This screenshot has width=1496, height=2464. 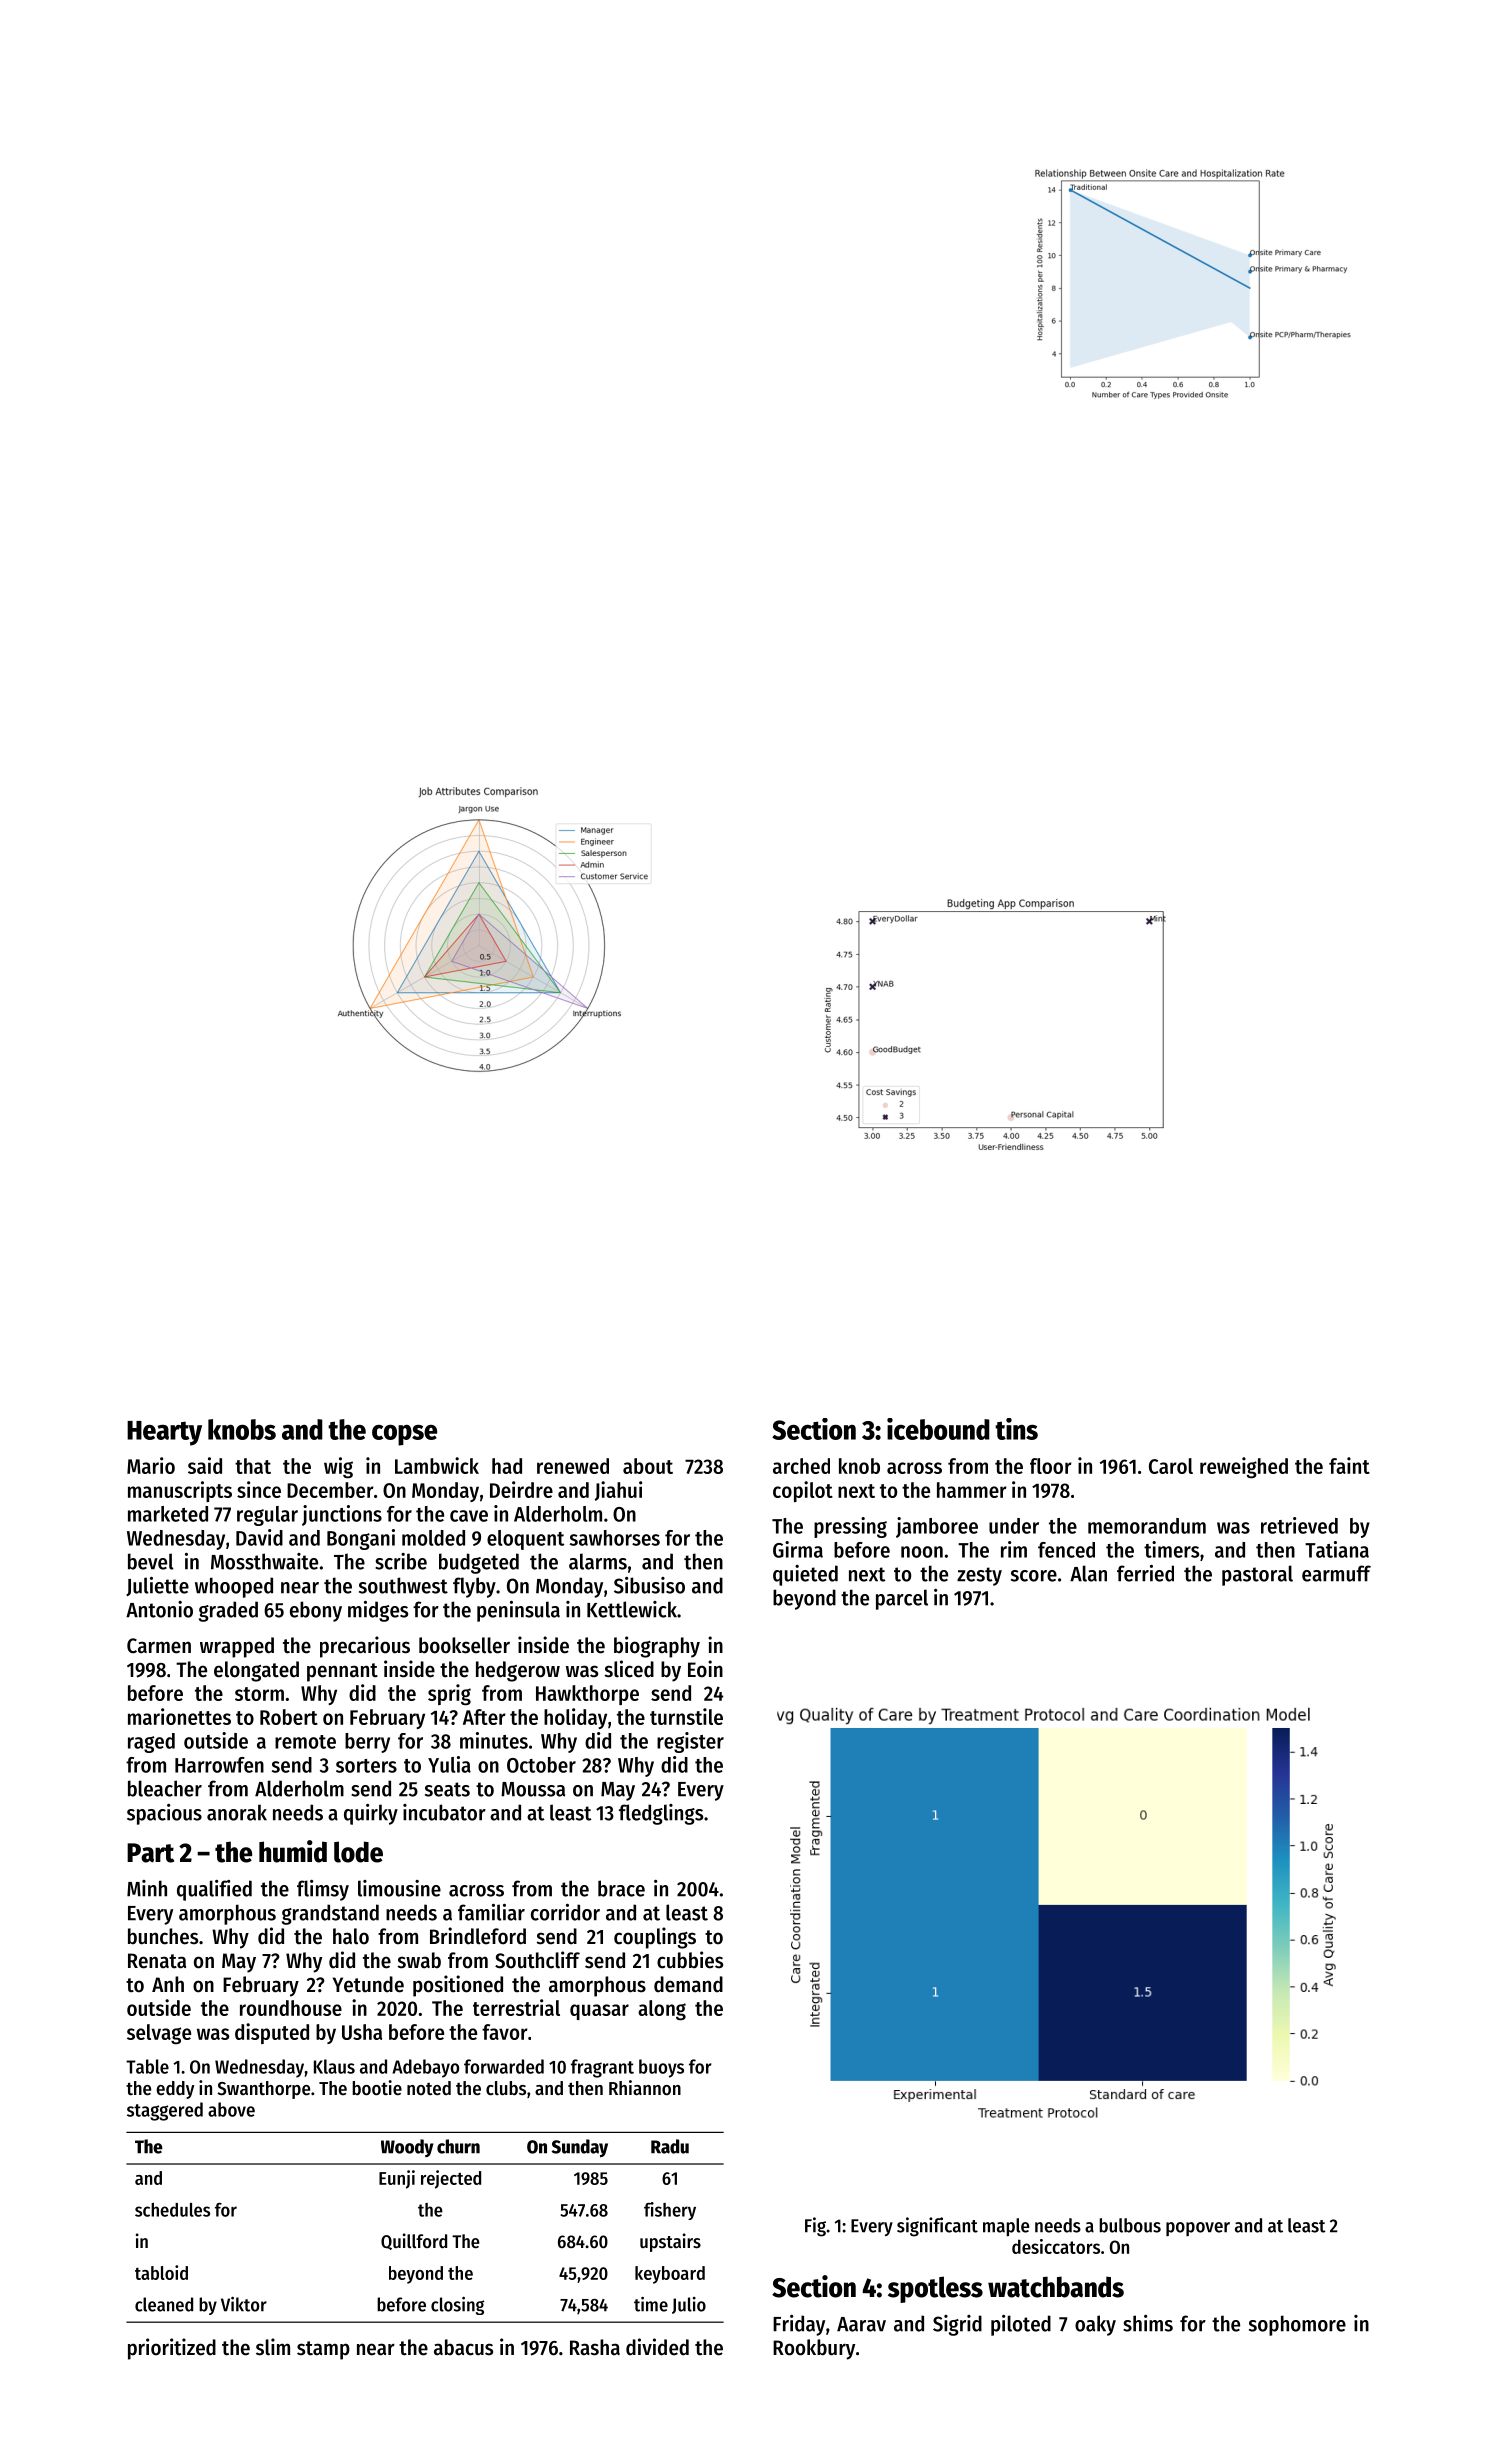 What do you see at coordinates (648, 1466) in the screenshot?
I see `about` at bounding box center [648, 1466].
